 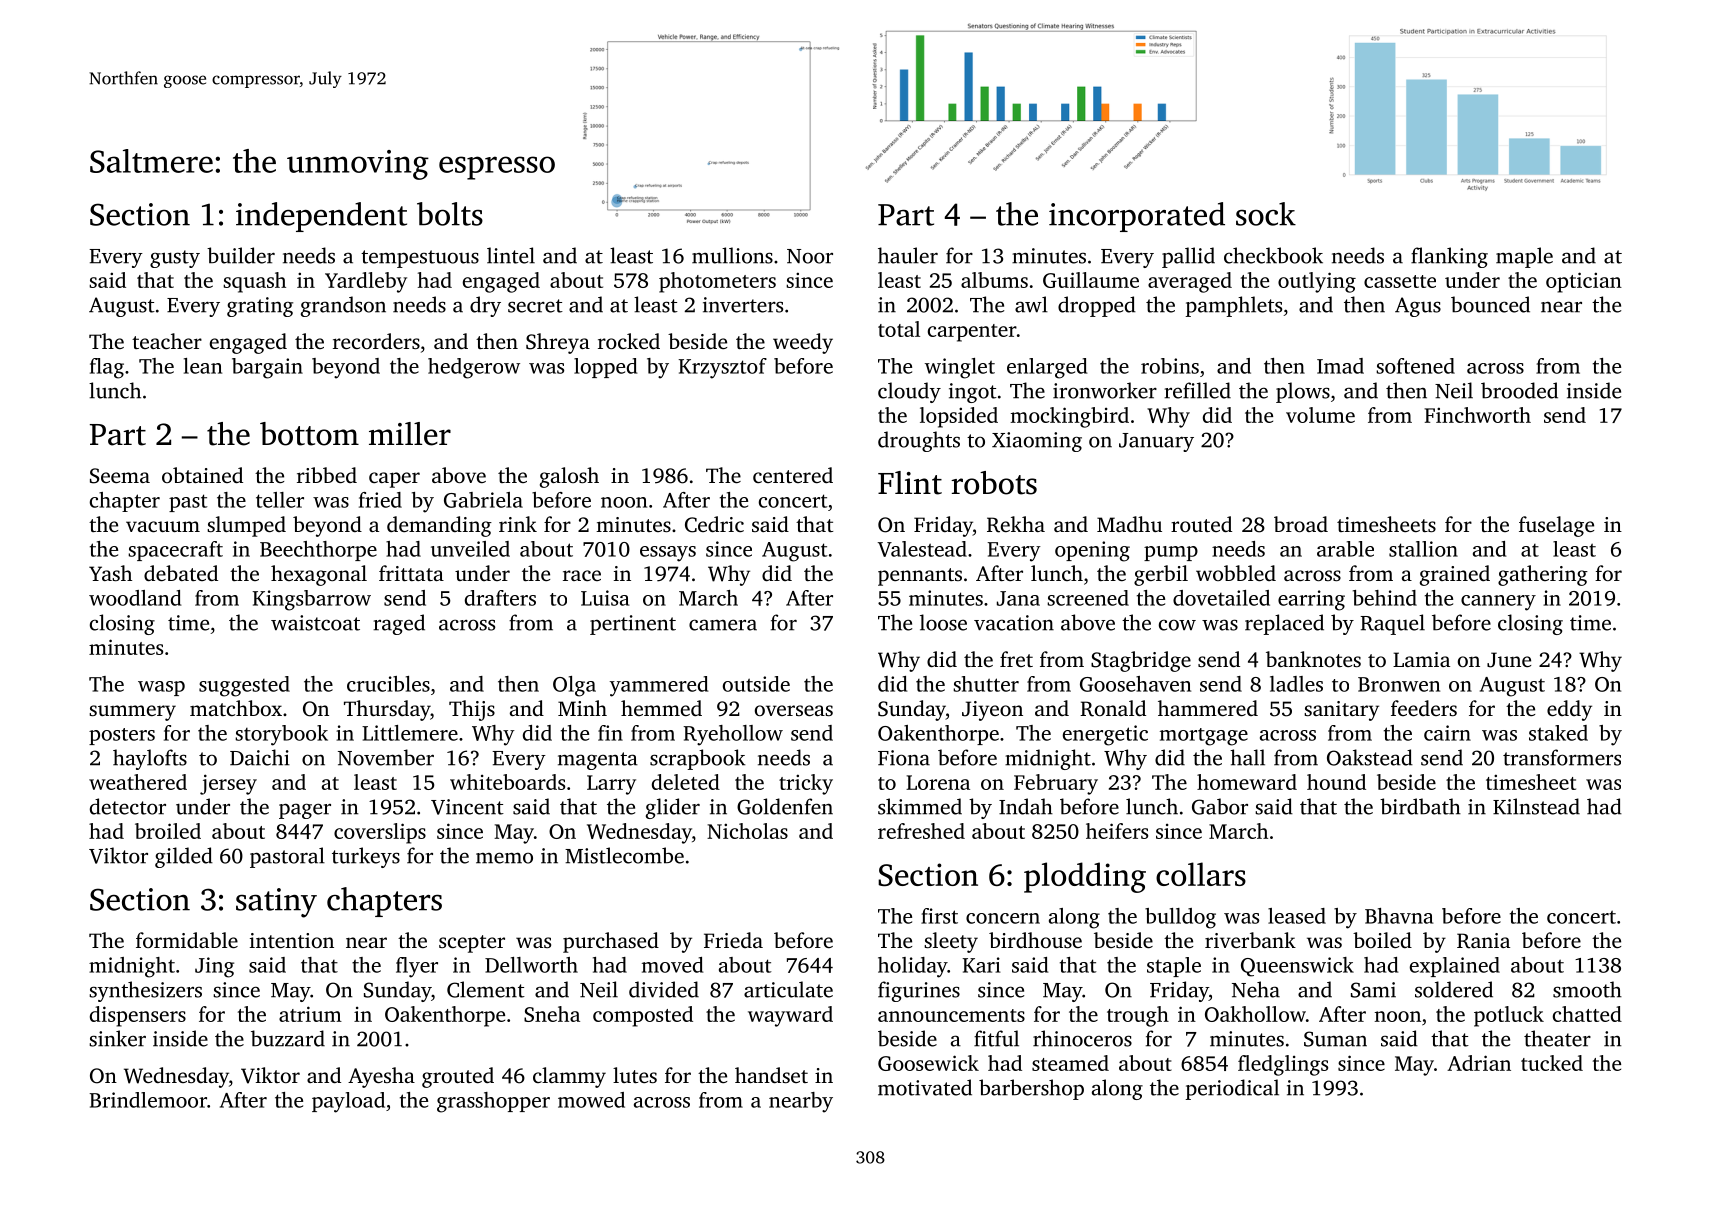 I want to click on refreshed, so click(x=921, y=831).
